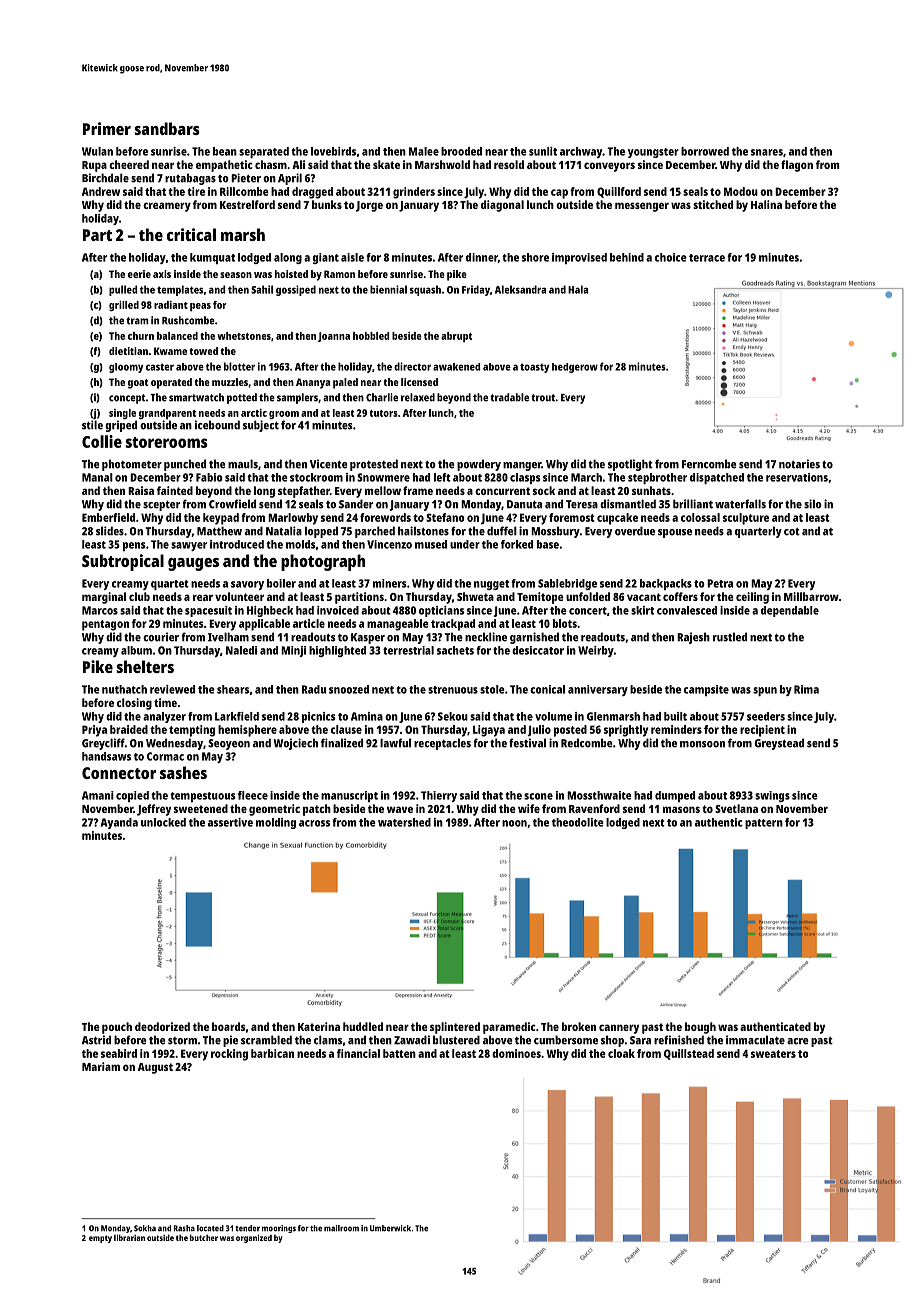 This page has width=924, height=1308. Describe the element at coordinates (766, 716) in the page. I see `seeders` at that location.
